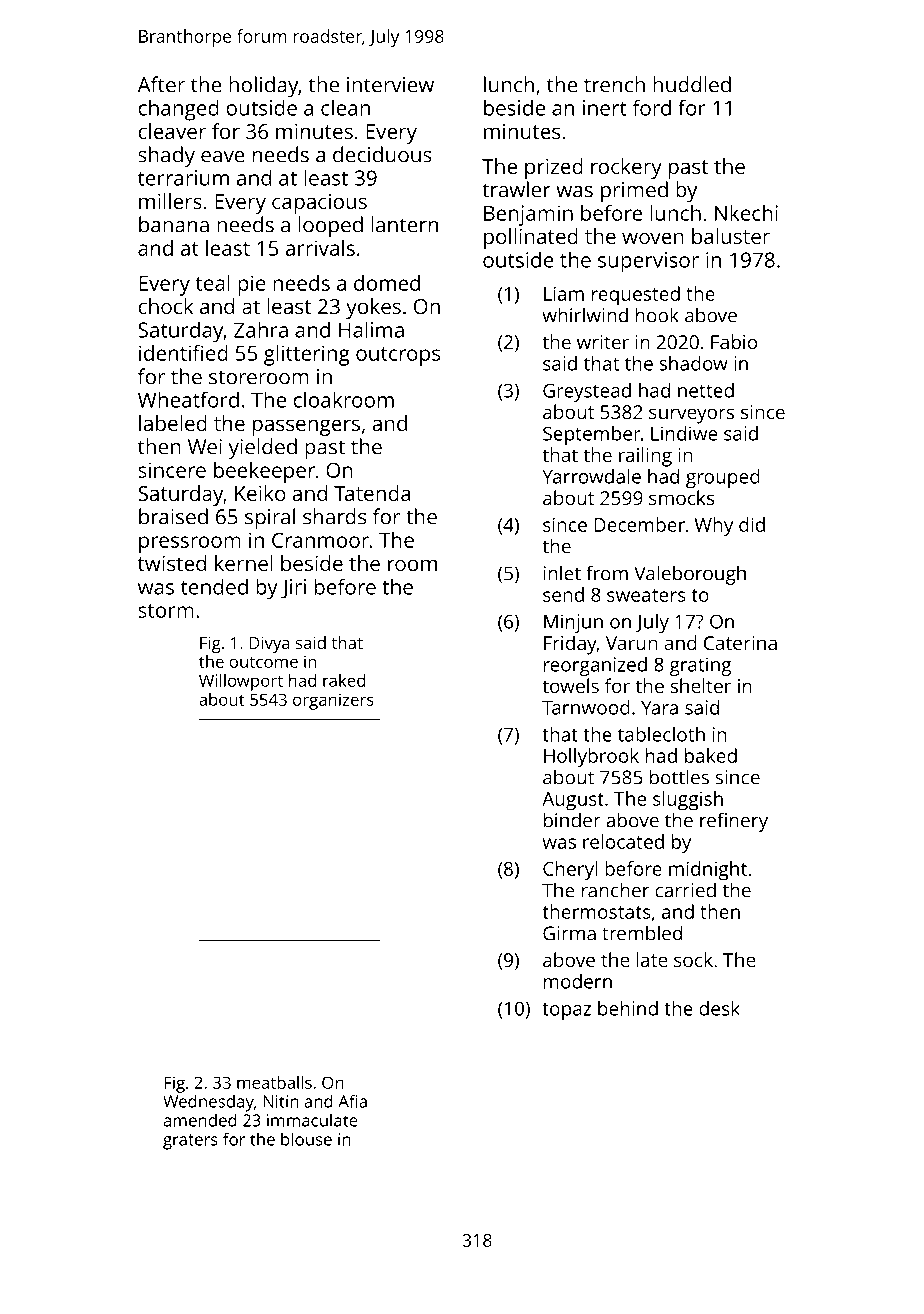 This screenshot has height=1314, width=924. What do you see at coordinates (614, 84) in the screenshot?
I see `trench` at bounding box center [614, 84].
